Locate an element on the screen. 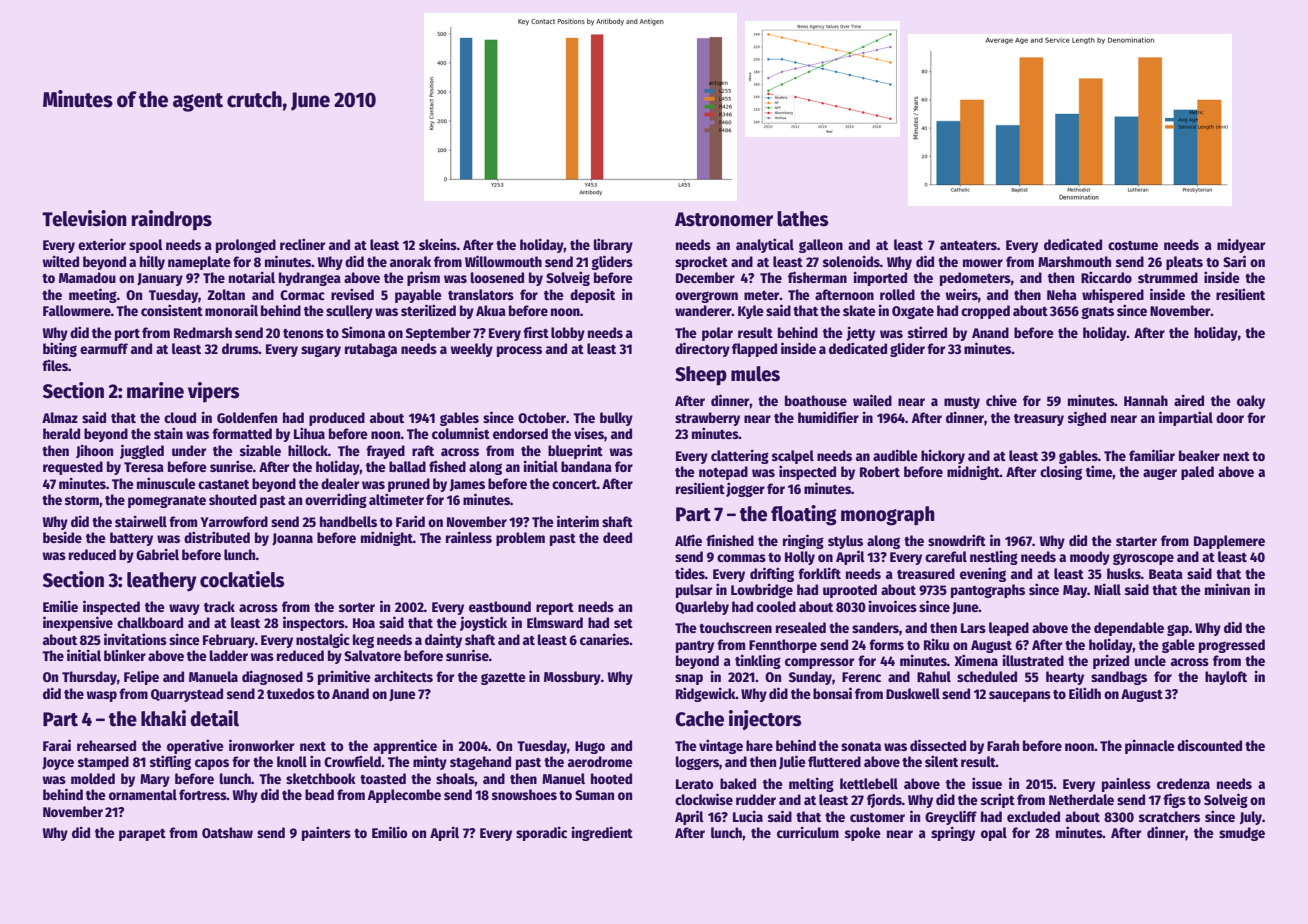 Image resolution: width=1308 pixels, height=924 pixels. Zoltan is located at coordinates (226, 294).
